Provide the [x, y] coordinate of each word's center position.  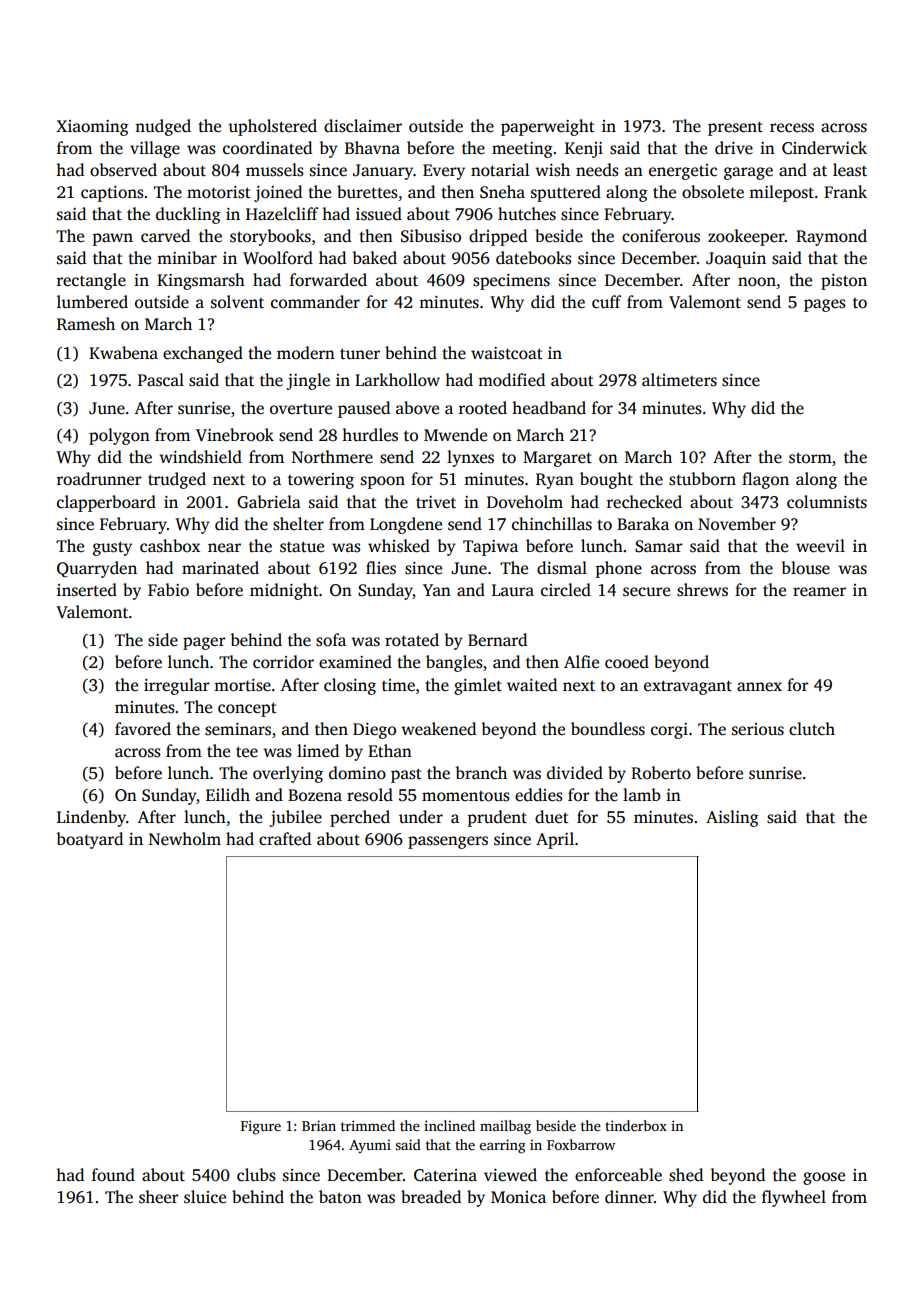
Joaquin [736, 260]
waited [532, 685]
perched [360, 818]
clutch [812, 729]
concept [247, 709]
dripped [498, 237]
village [155, 149]
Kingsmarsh [201, 281]
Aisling [732, 818]
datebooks [534, 258]
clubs [256, 1175]
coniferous [661, 236]
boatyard [89, 840]
